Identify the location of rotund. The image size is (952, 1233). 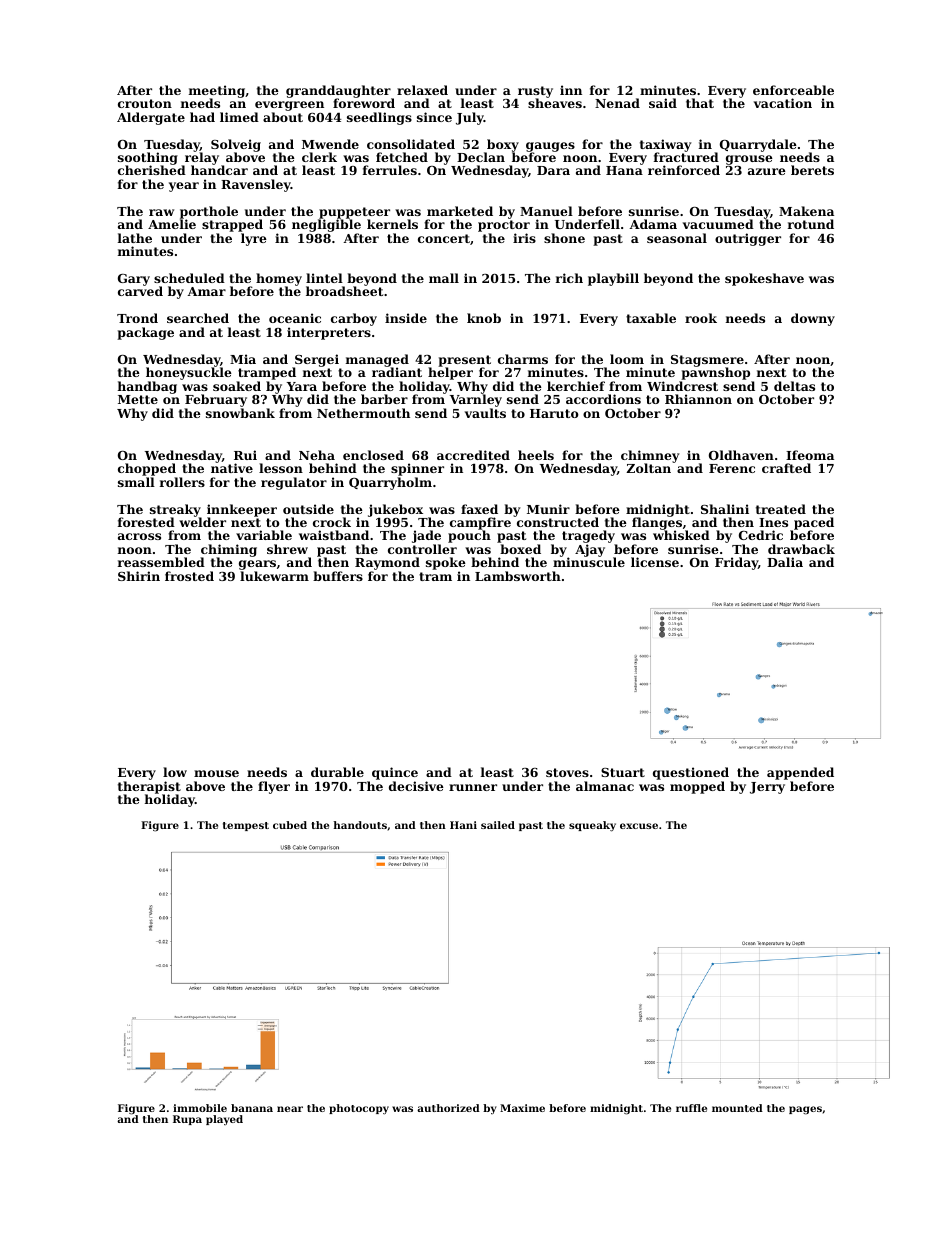
(811, 224).
